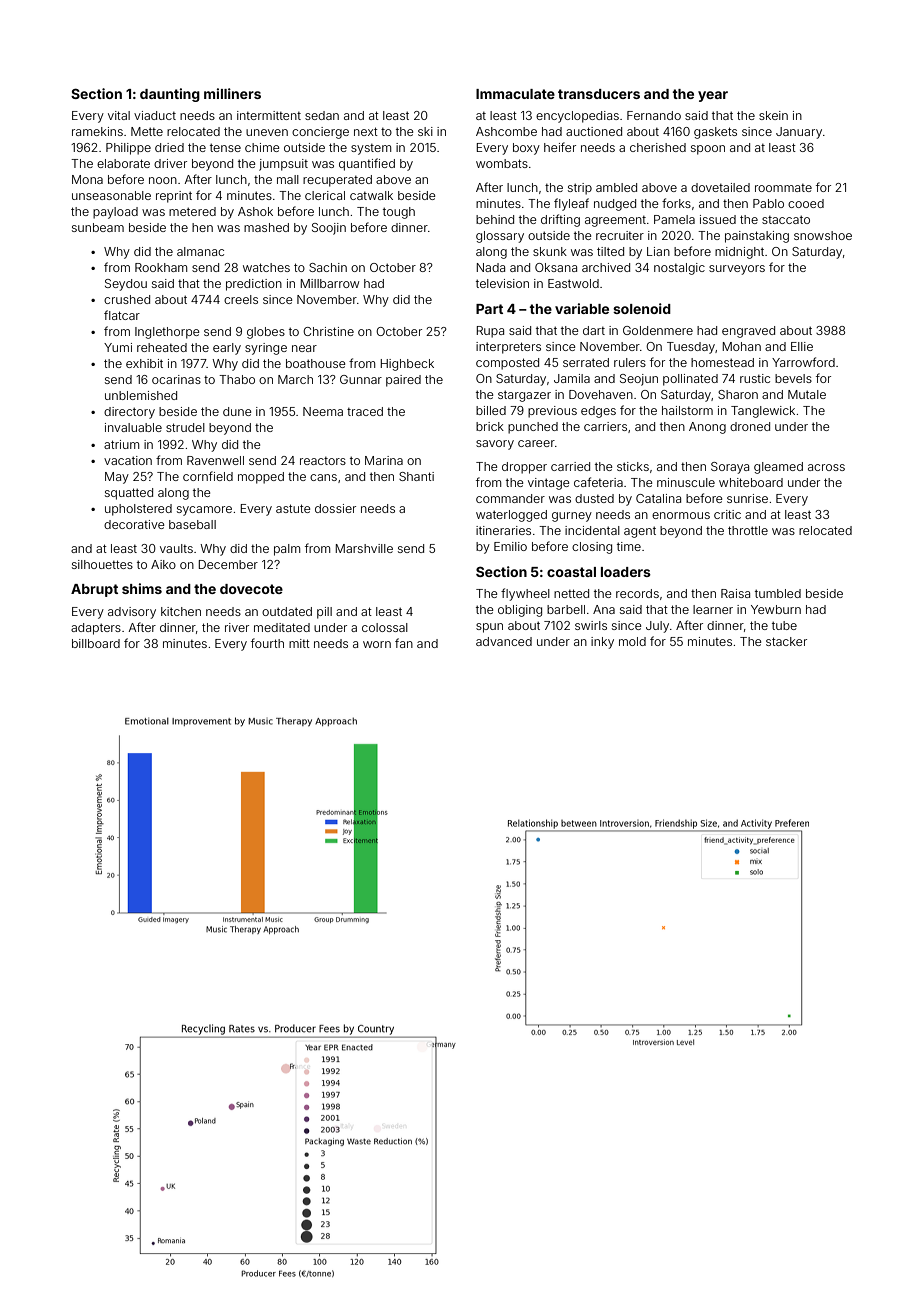  Describe the element at coordinates (266, 333) in the document. I see `globes` at that location.
